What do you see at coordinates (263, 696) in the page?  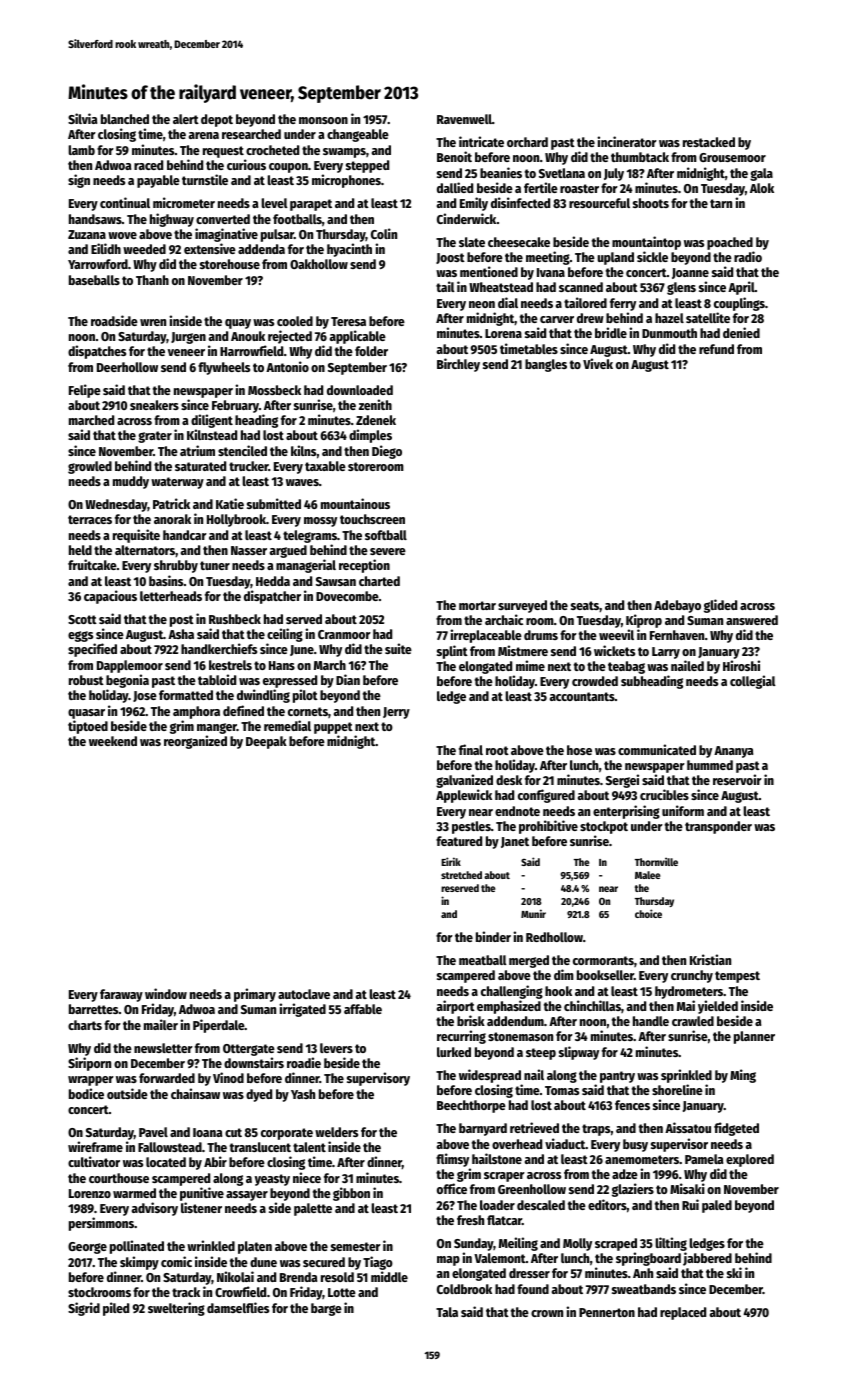 I see `dwindling` at bounding box center [263, 696].
